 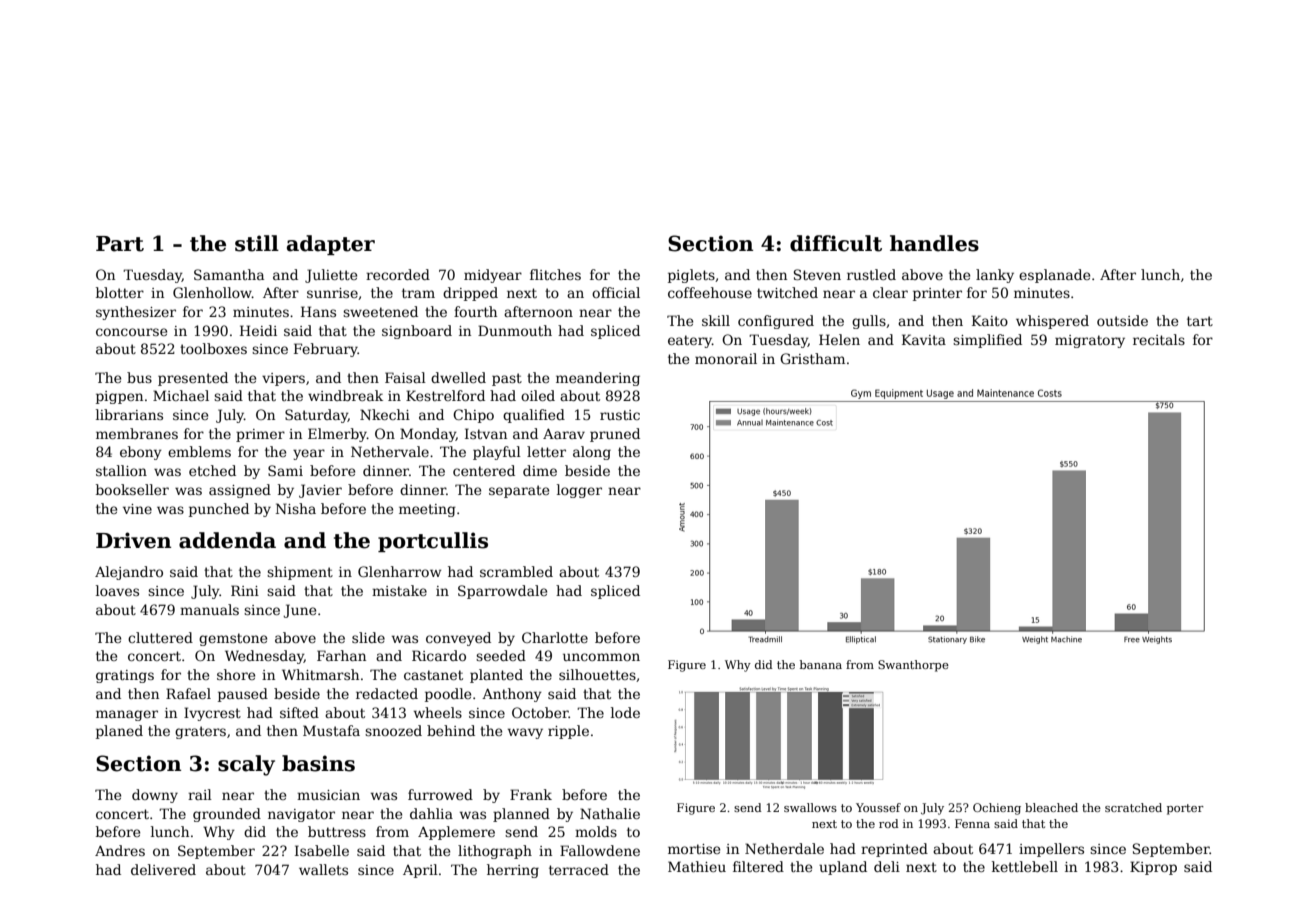 I want to click on Nisha, so click(x=296, y=508).
